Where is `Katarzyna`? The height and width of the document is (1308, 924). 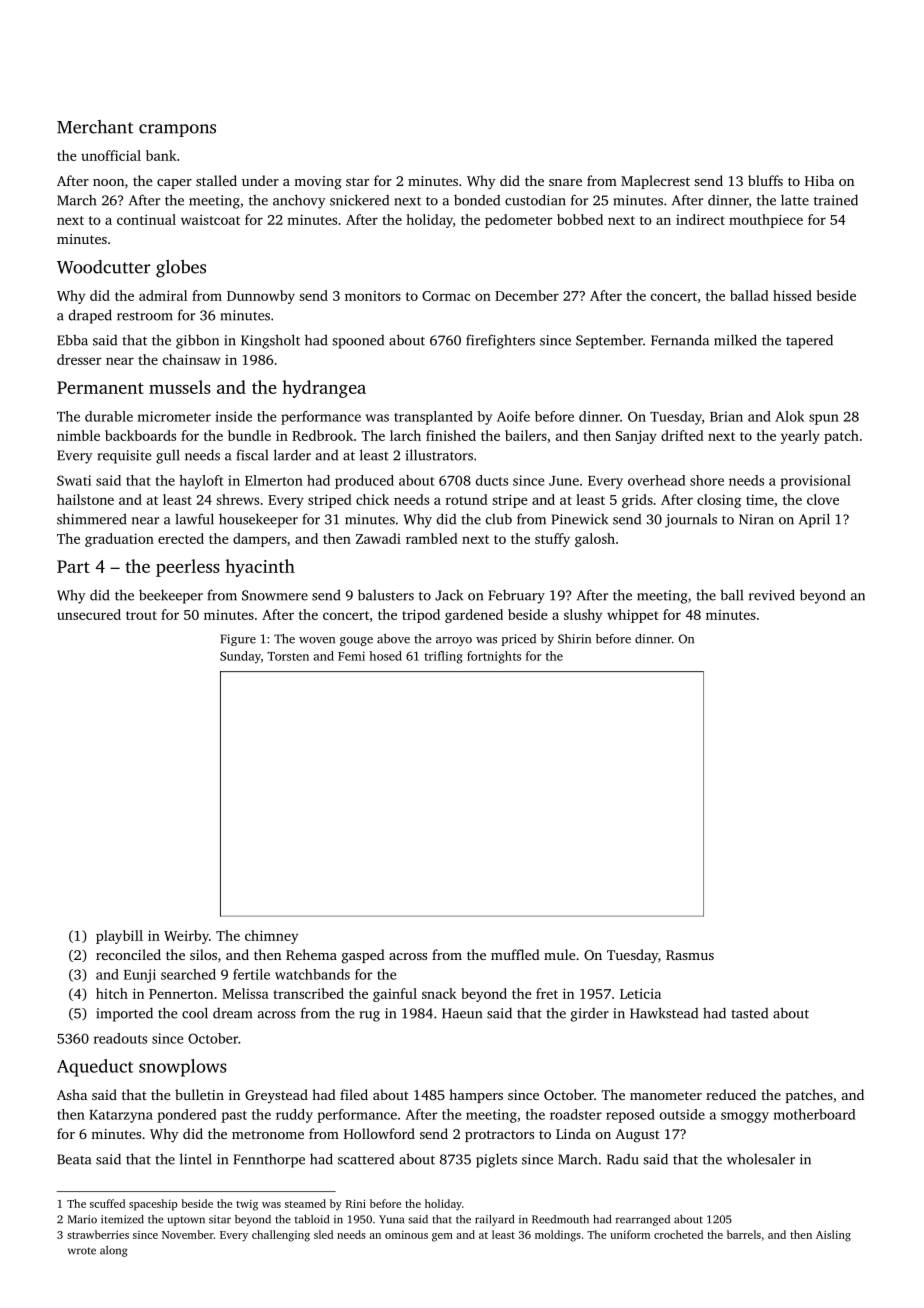 Katarzyna is located at coordinates (121, 1116).
